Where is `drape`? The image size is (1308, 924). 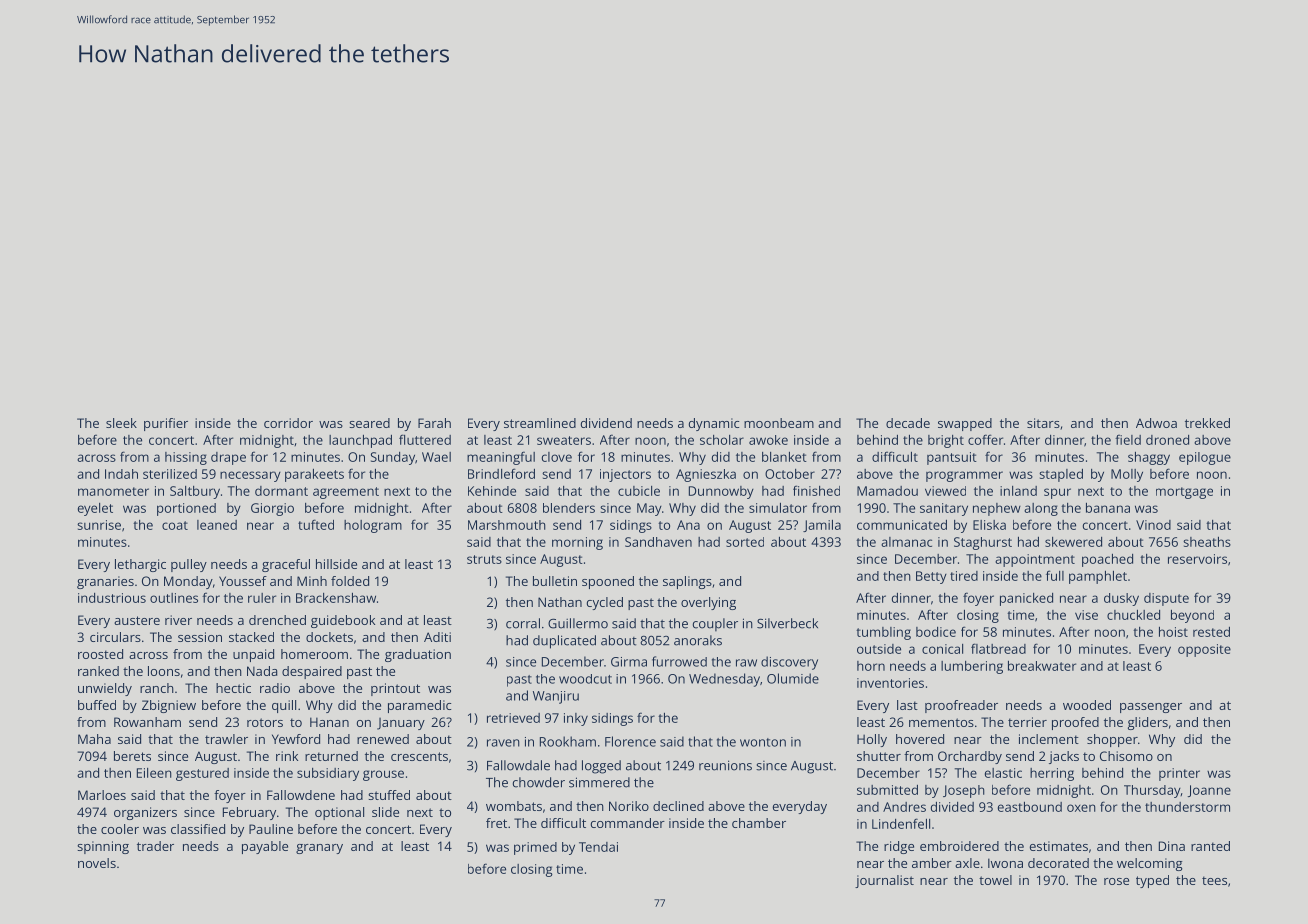 drape is located at coordinates (228, 458).
